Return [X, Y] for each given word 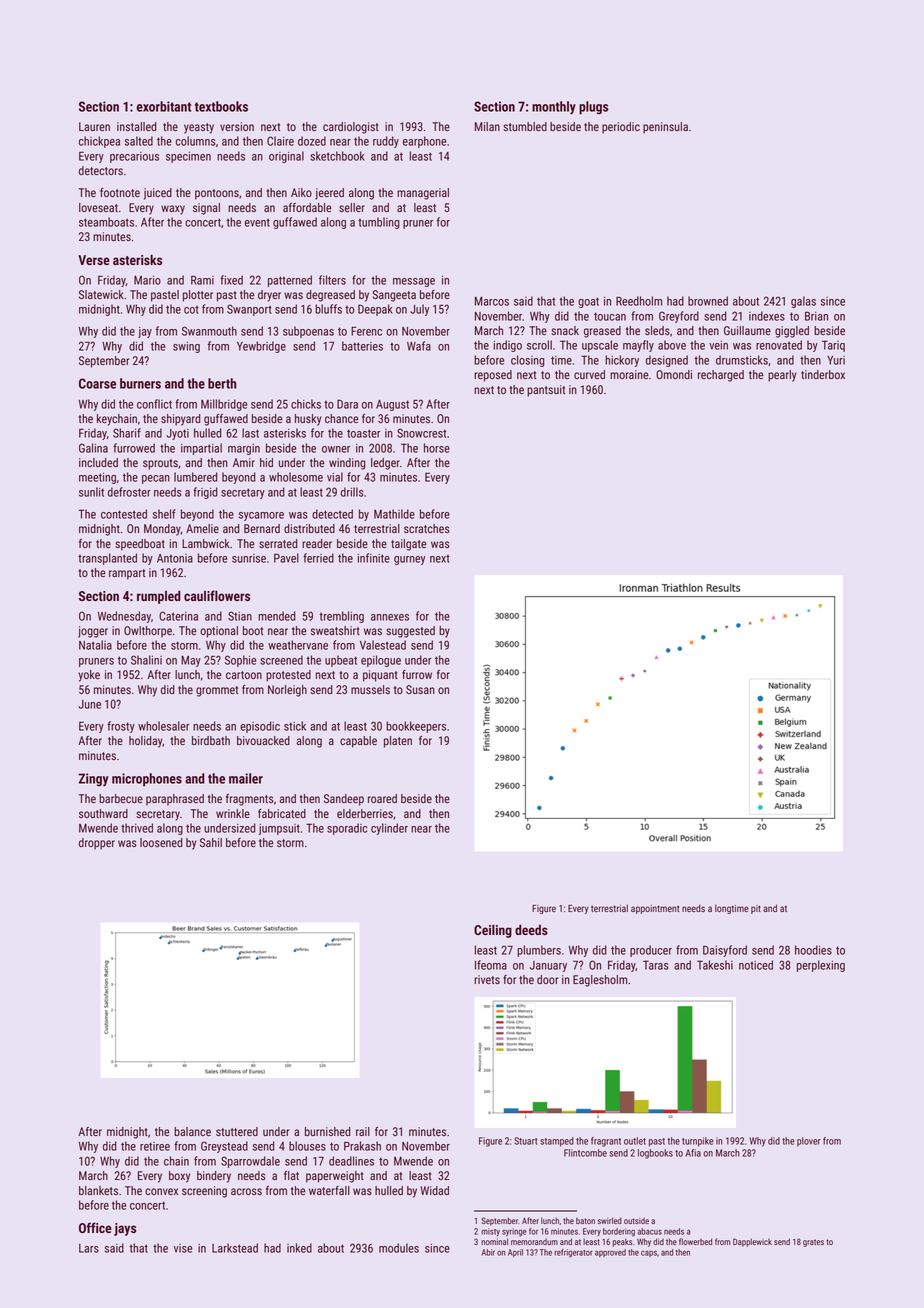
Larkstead [235, 1248]
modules [399, 1248]
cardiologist [351, 128]
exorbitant [164, 106]
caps [649, 1253]
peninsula [665, 128]
